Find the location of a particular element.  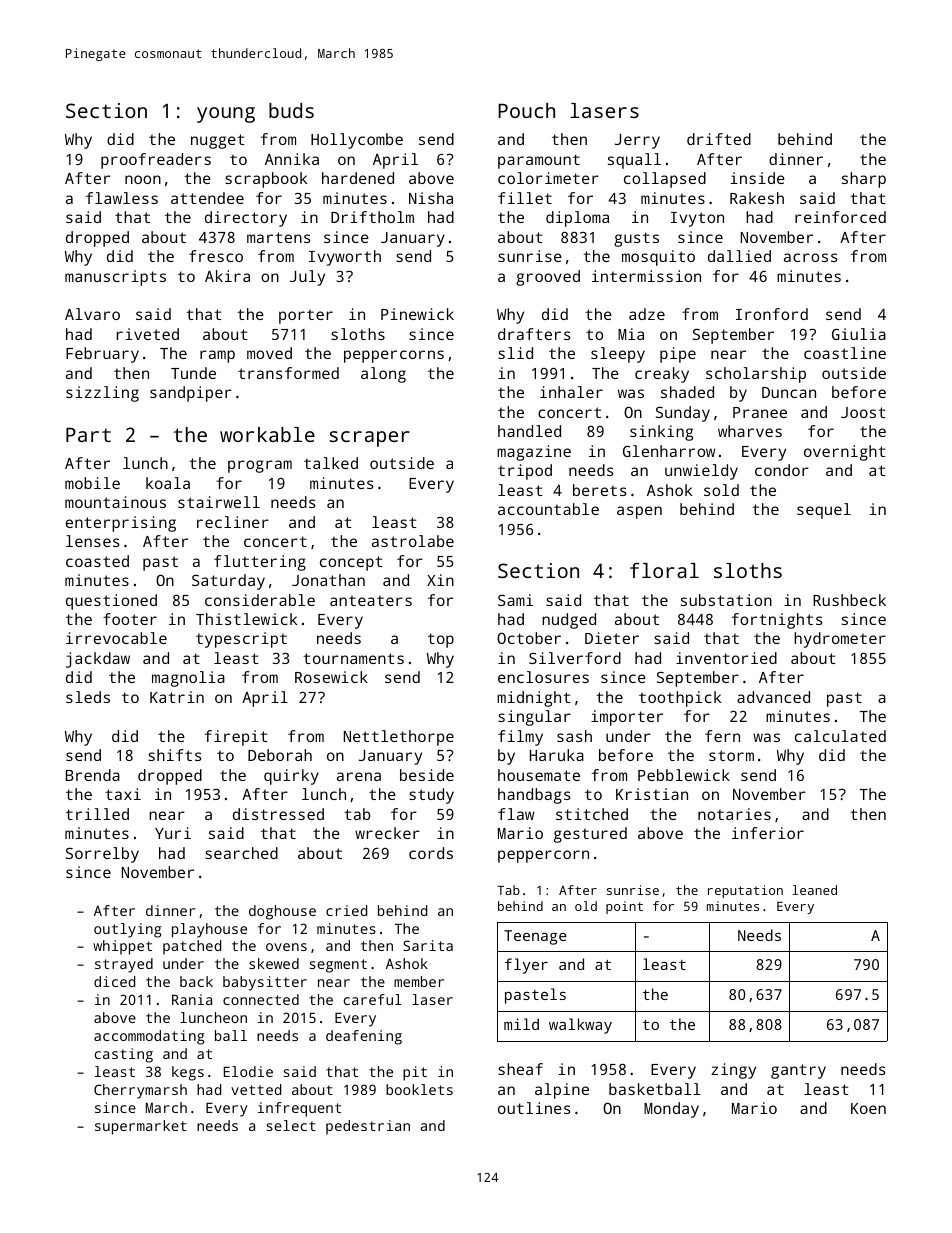

coastline is located at coordinates (845, 353).
